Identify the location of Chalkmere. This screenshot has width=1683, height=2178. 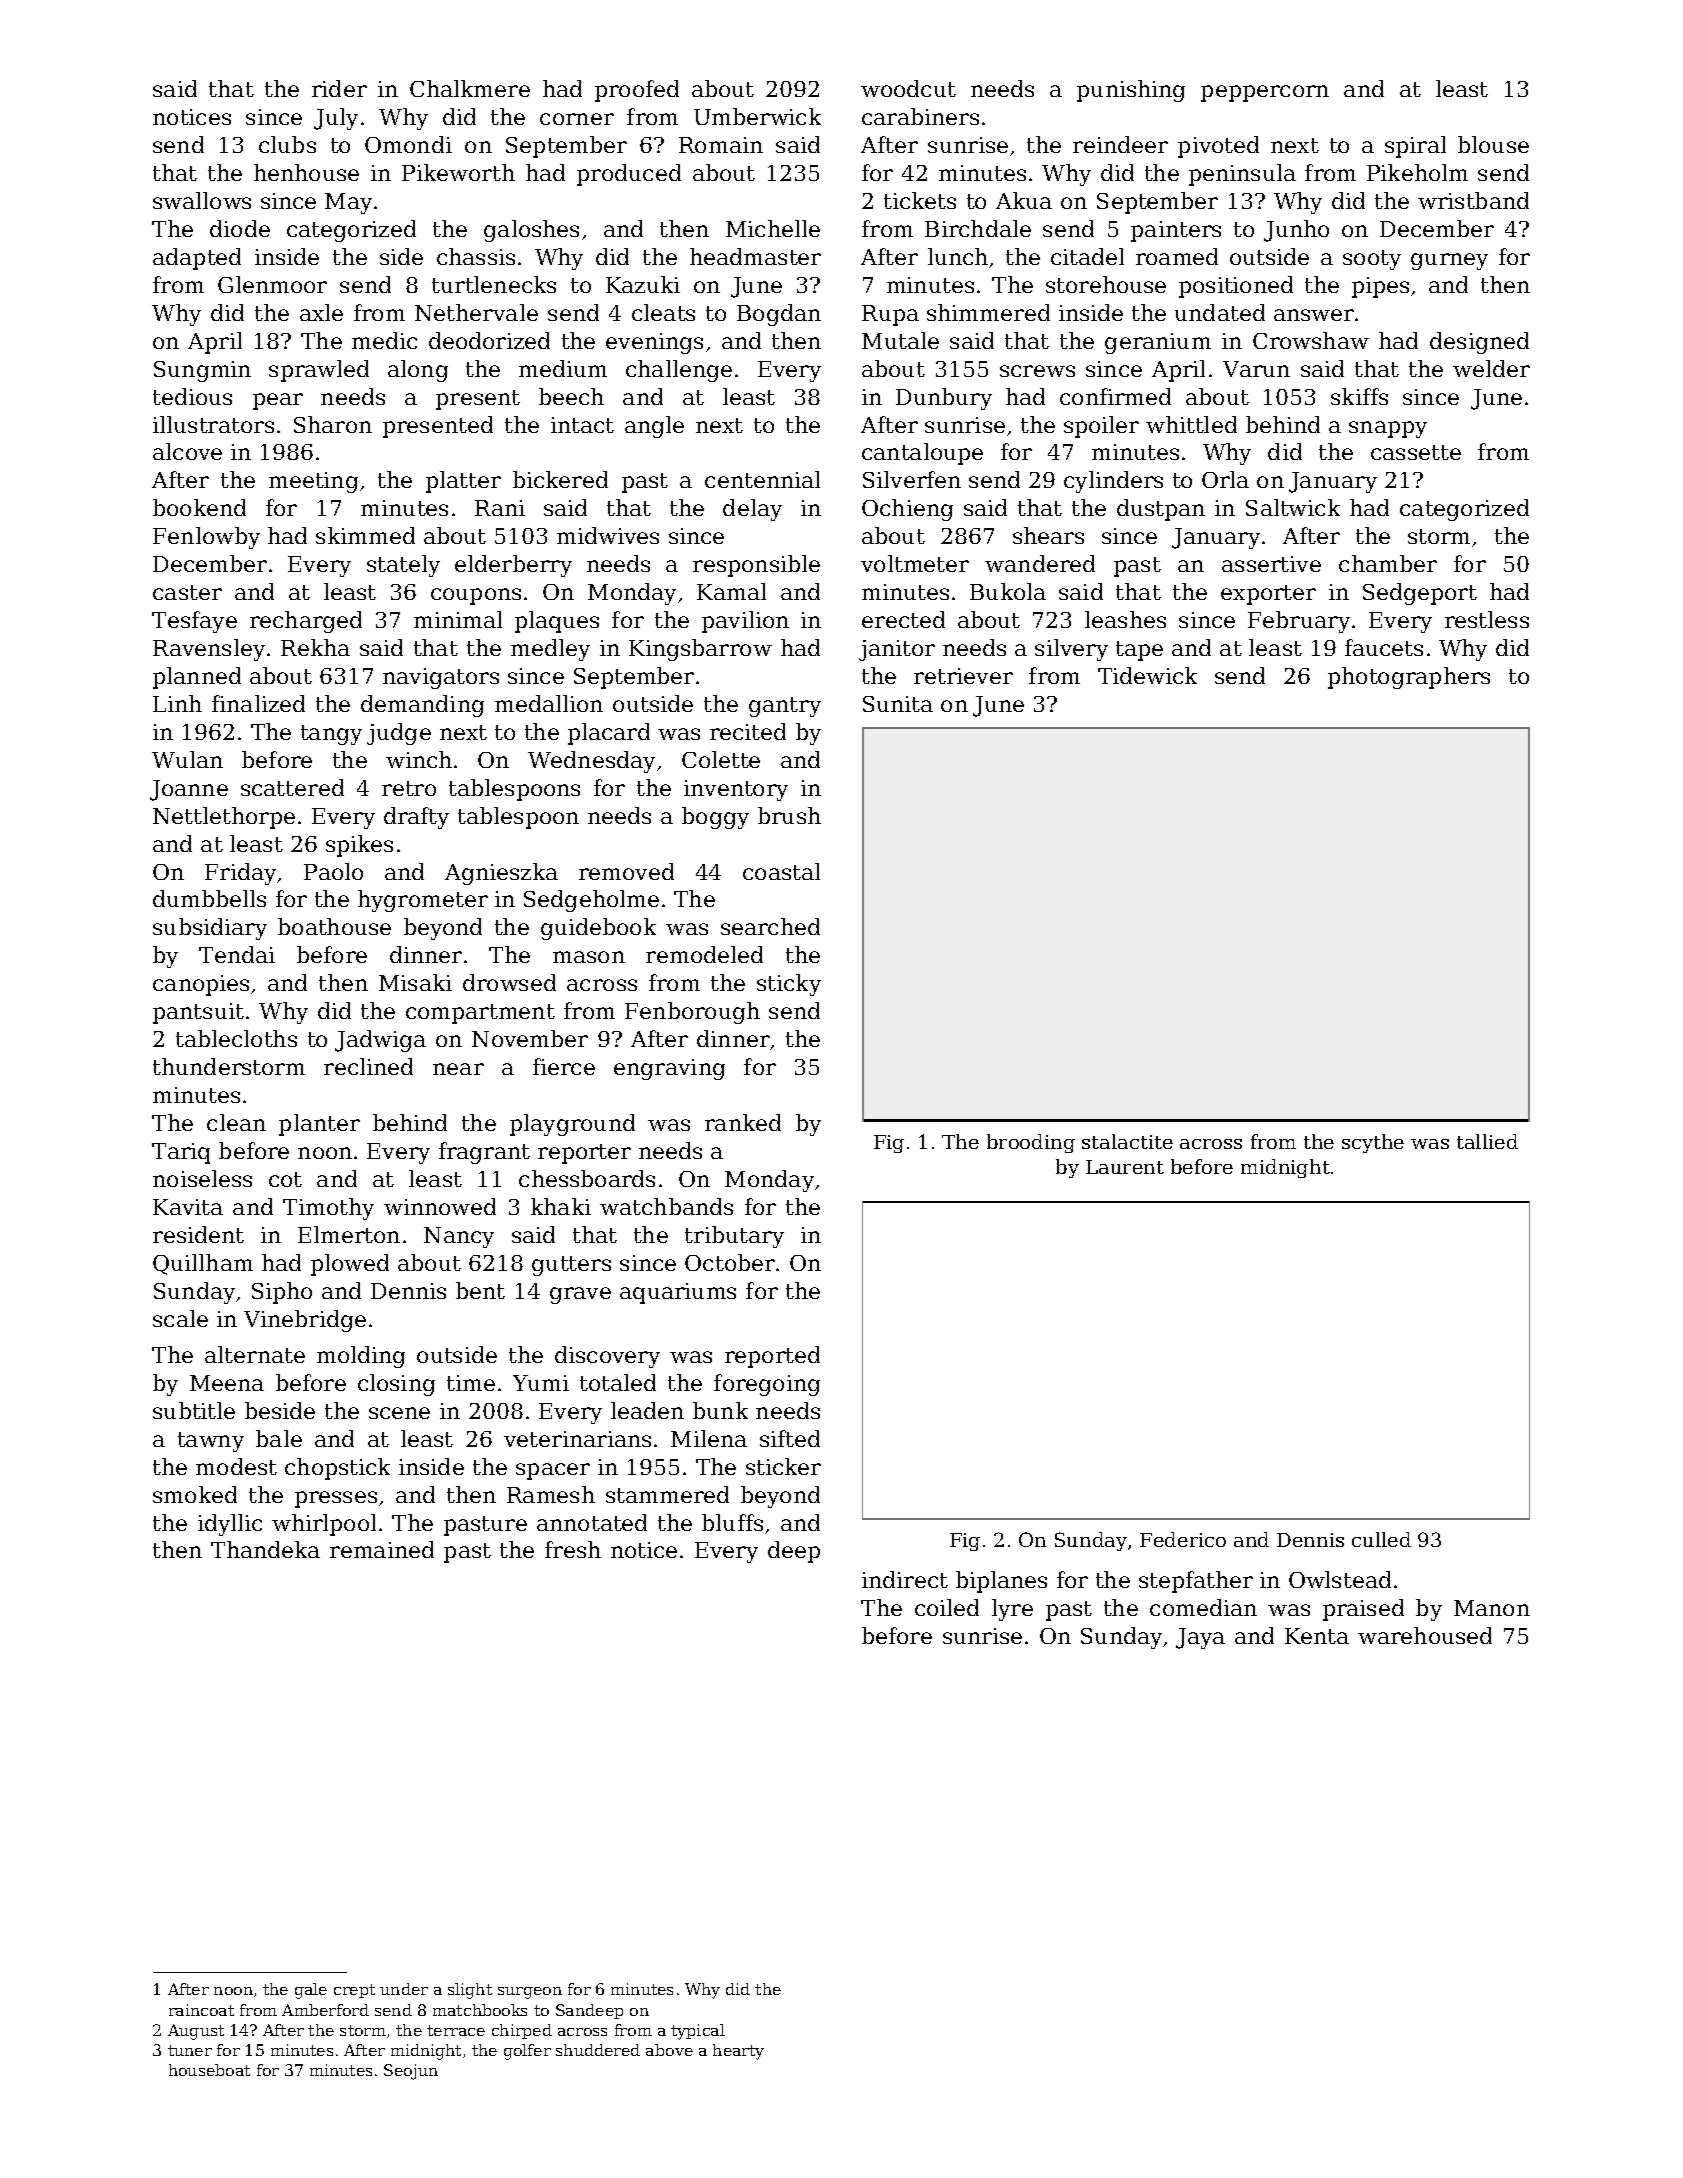
(470, 88).
